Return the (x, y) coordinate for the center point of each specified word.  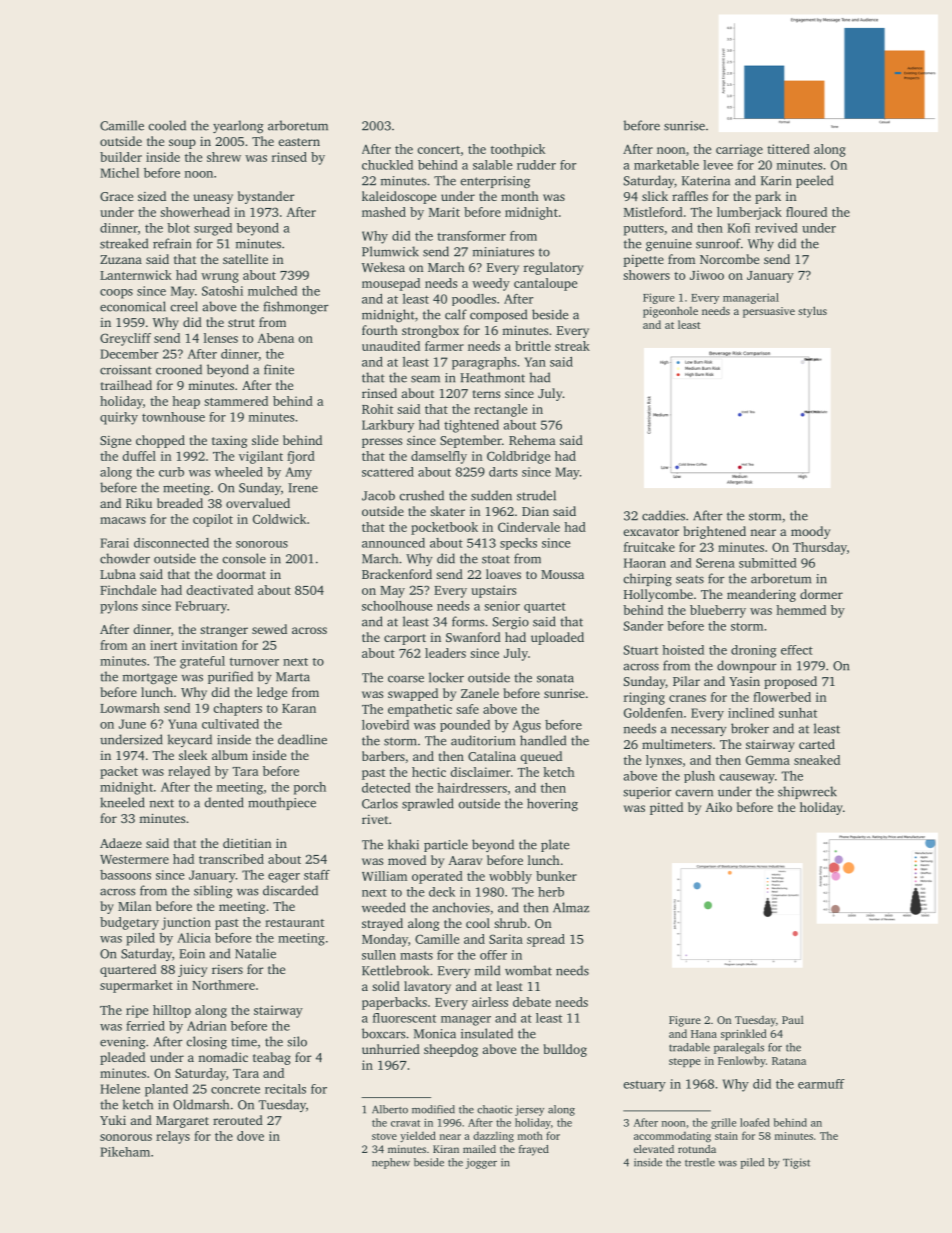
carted (817, 744)
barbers (383, 756)
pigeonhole (670, 312)
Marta (293, 677)
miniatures (503, 252)
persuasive (769, 312)
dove (250, 1136)
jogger (481, 1163)
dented (224, 802)
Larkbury (388, 426)
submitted (768, 563)
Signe (115, 442)
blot (178, 228)
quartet (545, 607)
